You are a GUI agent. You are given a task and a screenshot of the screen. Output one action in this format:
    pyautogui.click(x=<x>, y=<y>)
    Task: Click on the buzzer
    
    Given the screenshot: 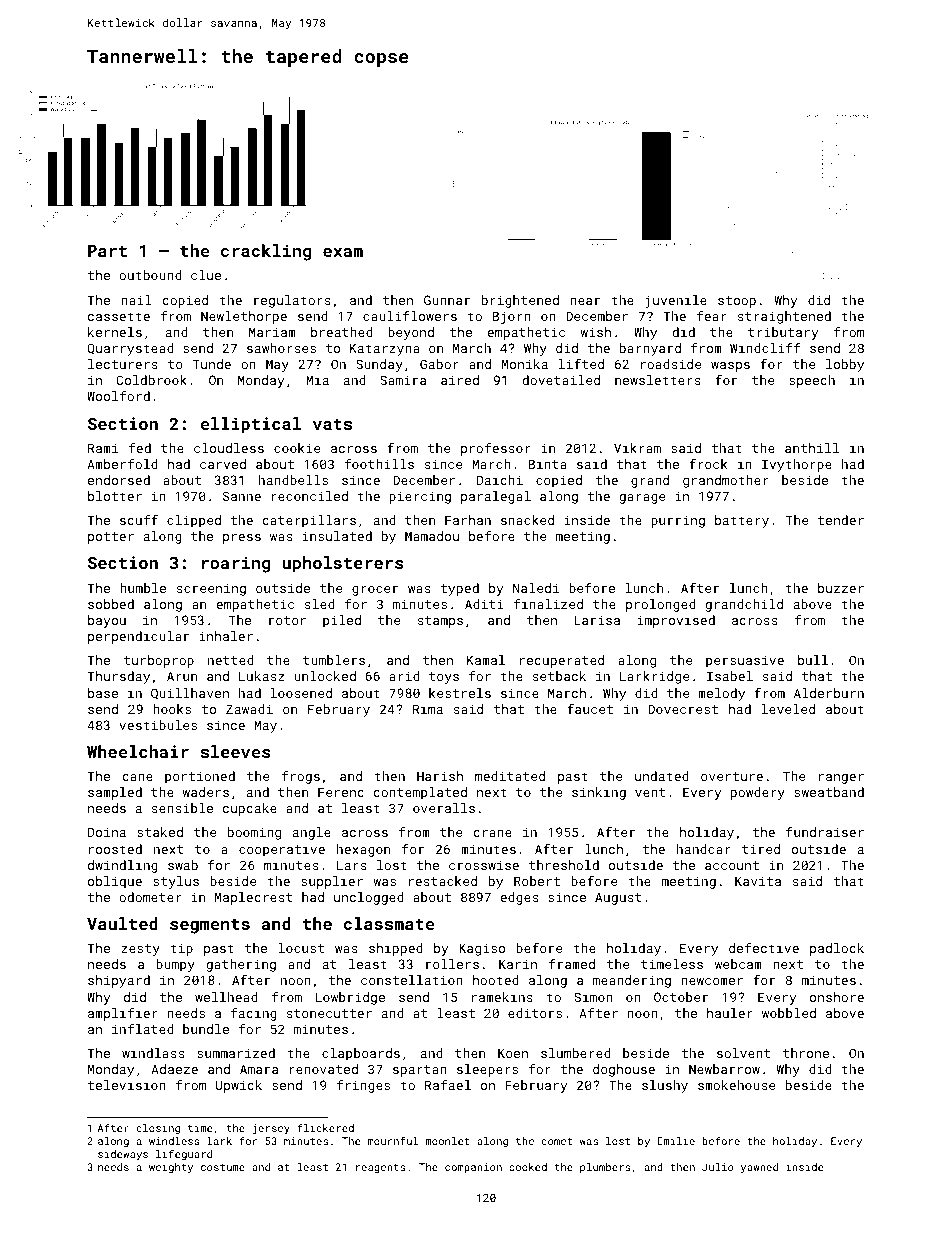 What is the action you would take?
    pyautogui.click(x=841, y=588)
